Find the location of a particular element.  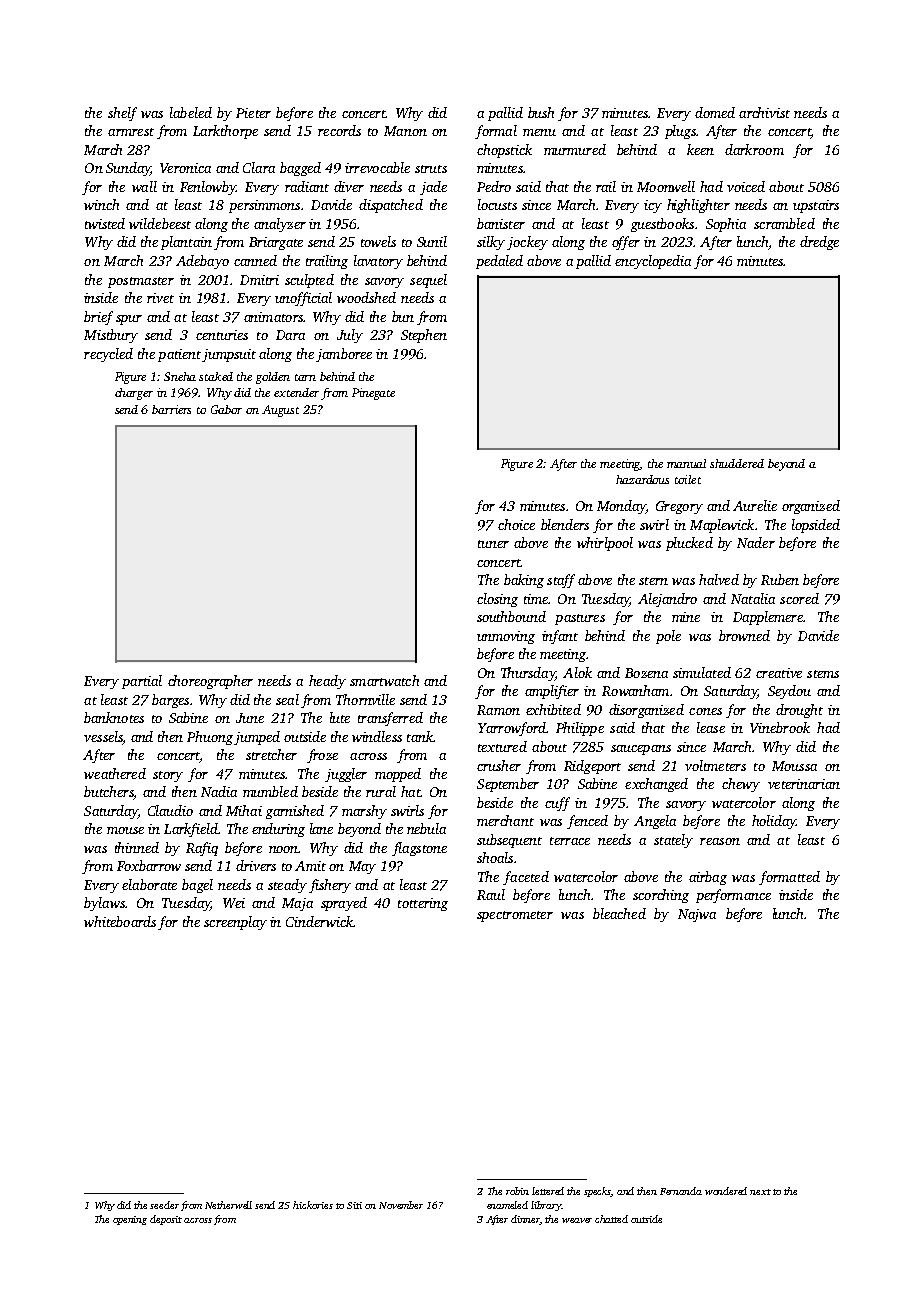

postmaster is located at coordinates (141, 282).
